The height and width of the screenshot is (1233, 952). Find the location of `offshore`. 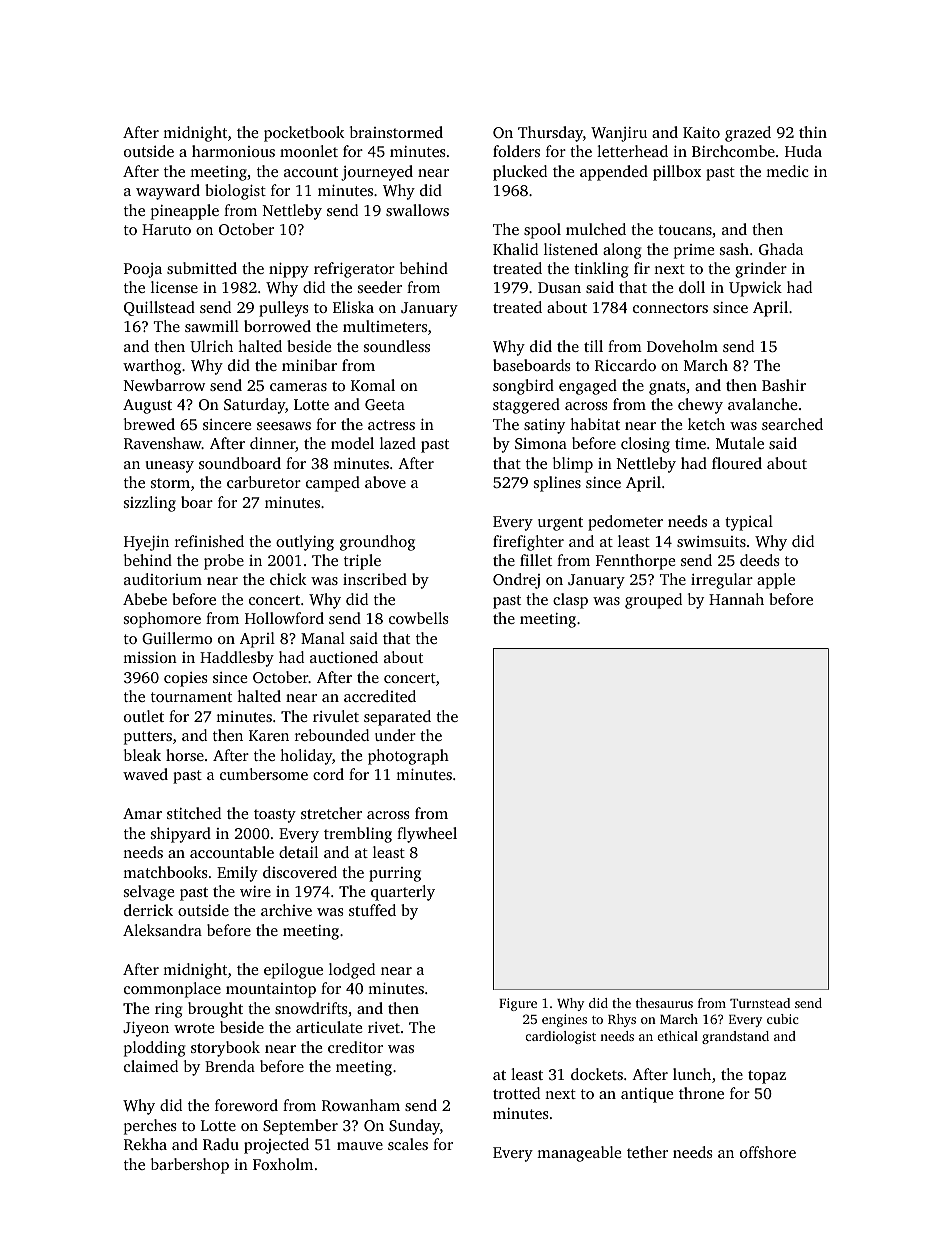

offshore is located at coordinates (768, 1152).
